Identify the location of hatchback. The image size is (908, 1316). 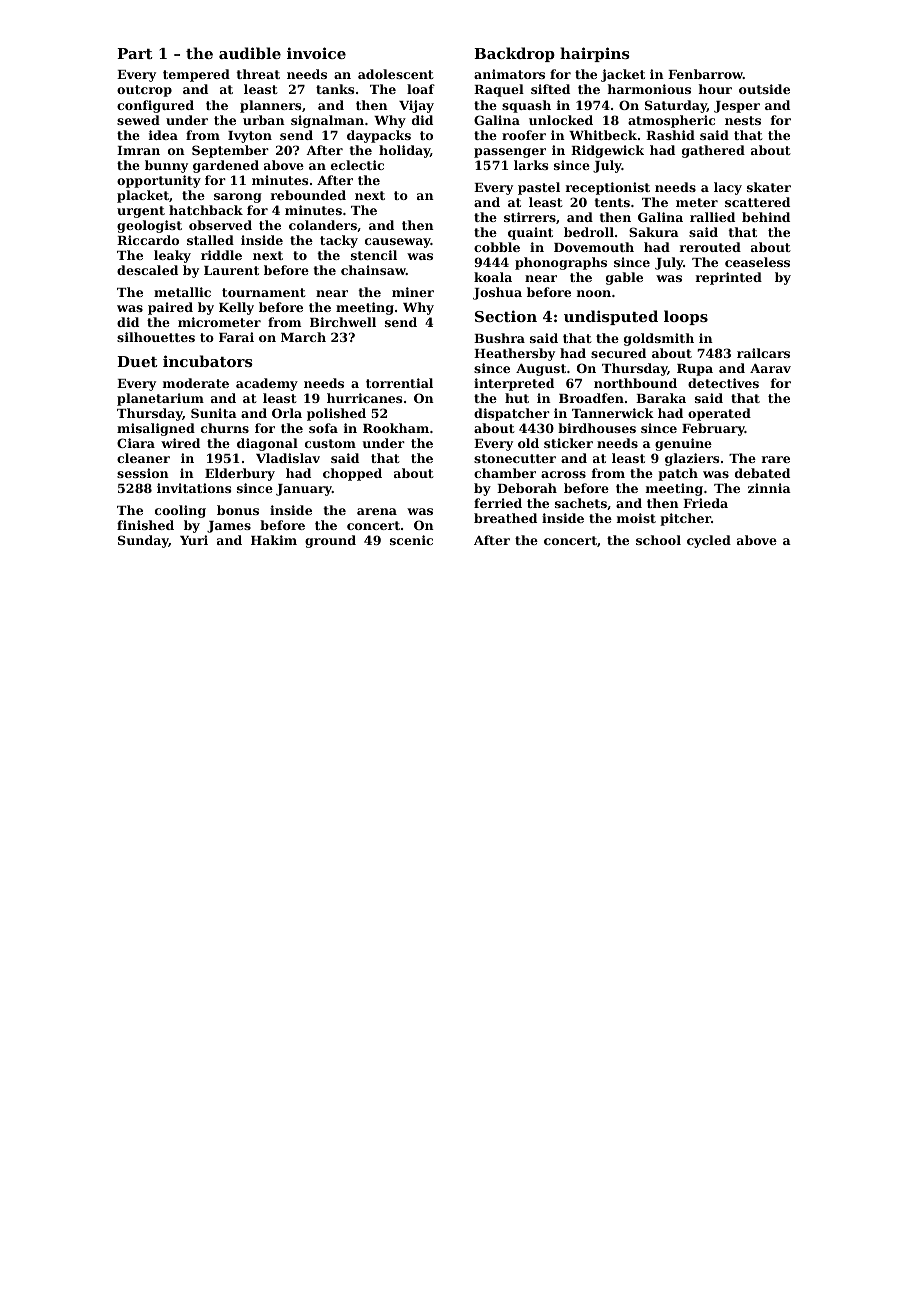
(206, 210).
